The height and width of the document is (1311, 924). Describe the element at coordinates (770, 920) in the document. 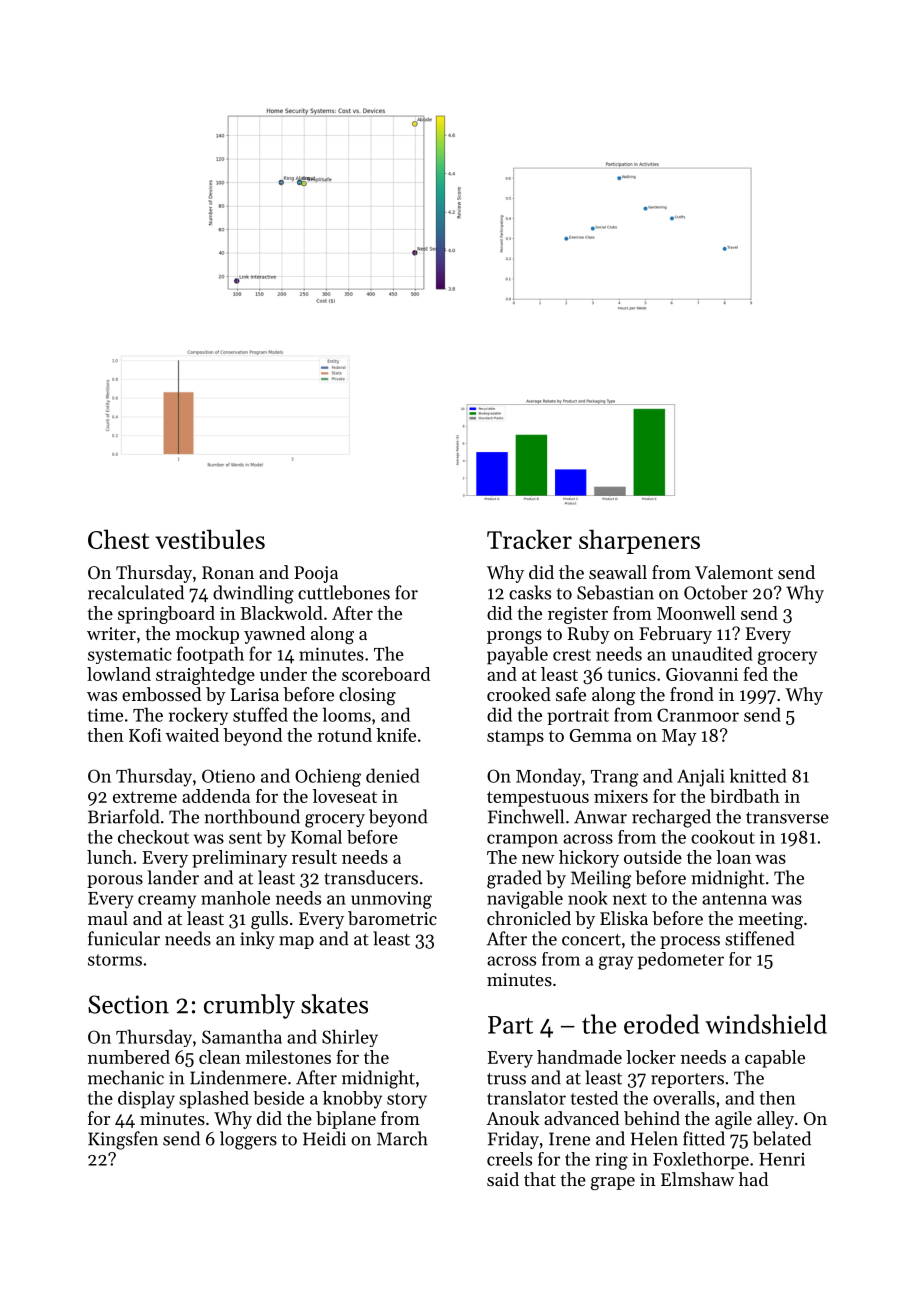

I see `meeting` at that location.
